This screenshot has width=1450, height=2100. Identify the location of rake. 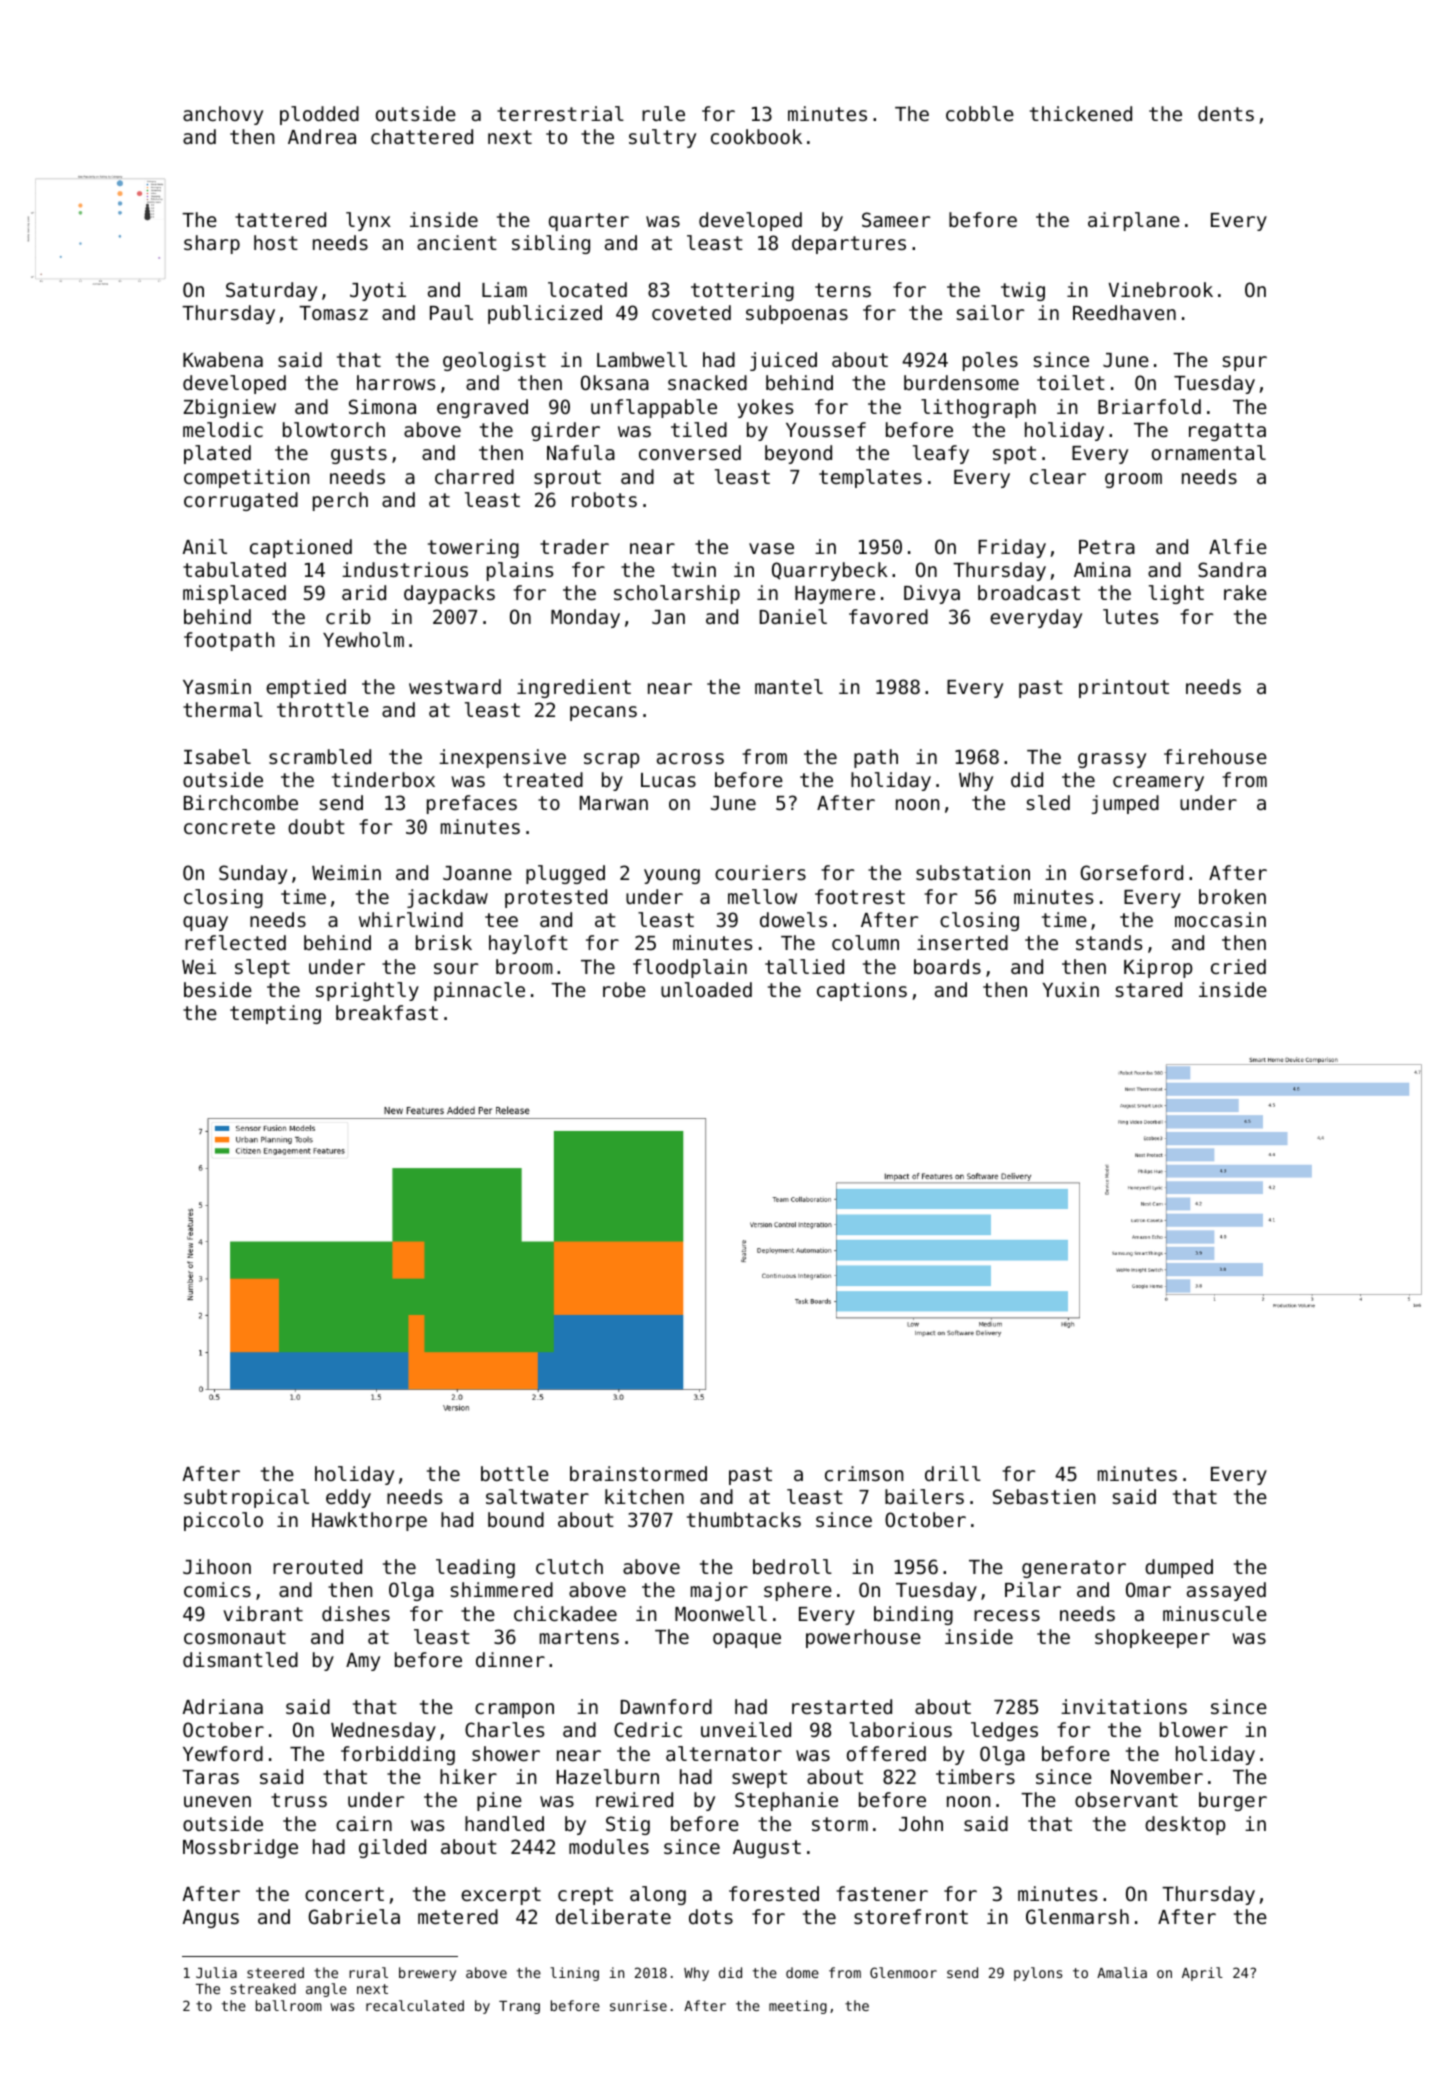
(1245, 592).
